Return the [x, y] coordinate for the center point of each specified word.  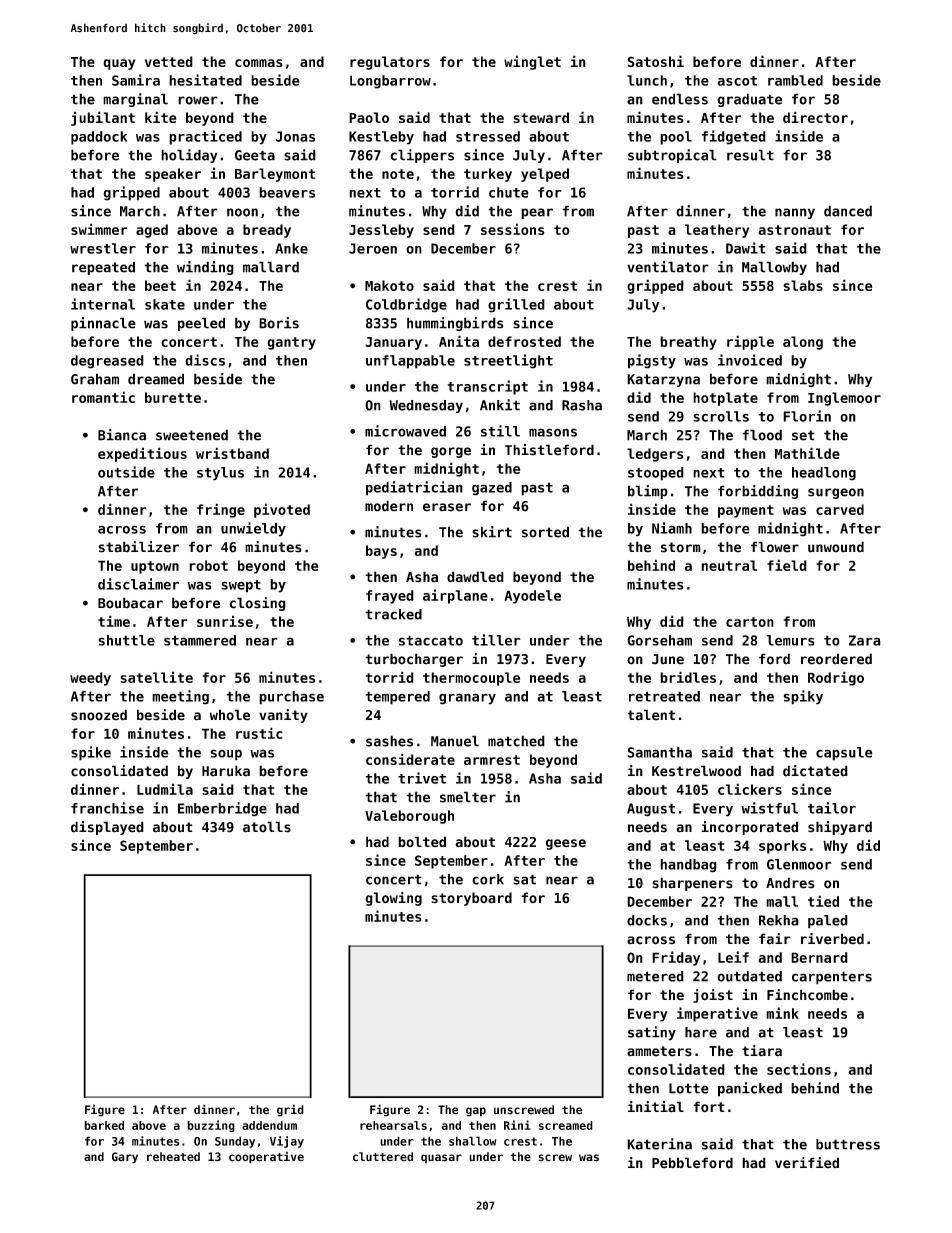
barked [104, 1125]
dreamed [156, 379]
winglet [532, 62]
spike [91, 753]
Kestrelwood [696, 771]
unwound [836, 547]
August [651, 810]
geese [566, 844]
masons [553, 432]
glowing [393, 899]
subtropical [672, 156]
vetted [169, 61]
